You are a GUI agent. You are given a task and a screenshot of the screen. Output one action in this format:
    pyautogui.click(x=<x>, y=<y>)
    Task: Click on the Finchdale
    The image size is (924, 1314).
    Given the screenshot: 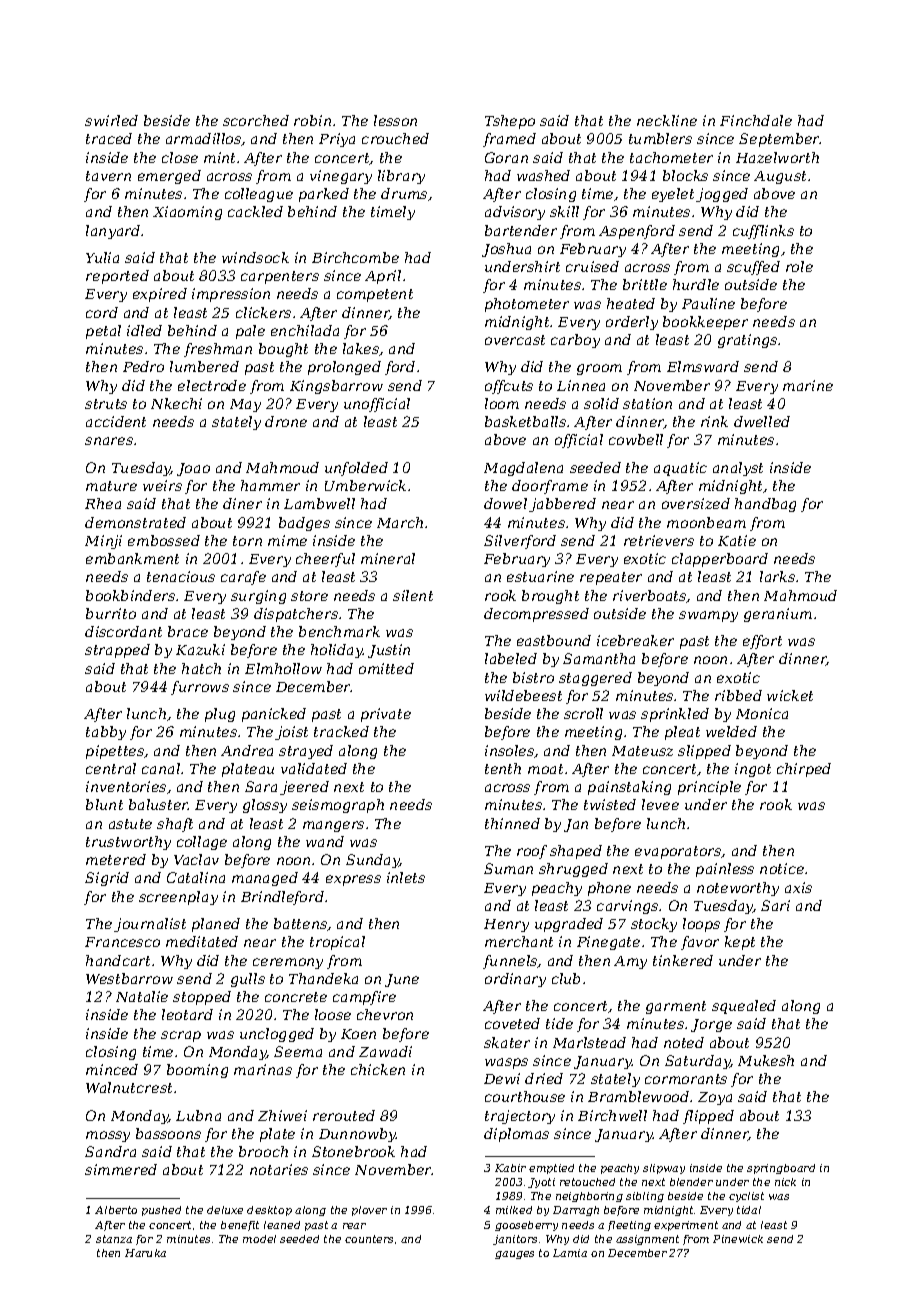 What is the action you would take?
    pyautogui.click(x=756, y=120)
